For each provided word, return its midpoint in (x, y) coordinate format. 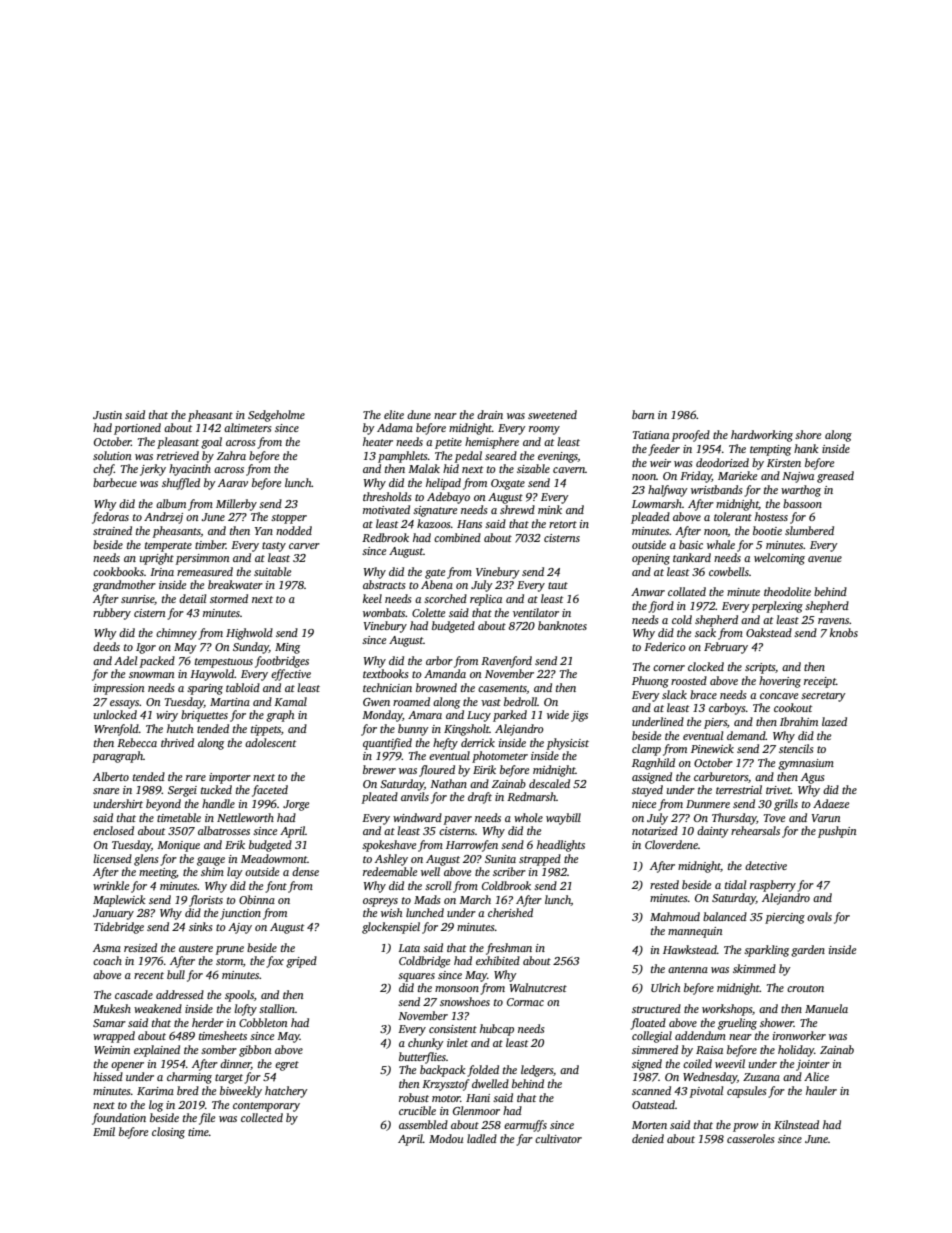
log (156, 1106)
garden (808, 951)
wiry (167, 716)
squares (416, 977)
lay (235, 873)
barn (643, 414)
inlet (457, 1042)
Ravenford (506, 662)
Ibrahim (799, 721)
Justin (107, 415)
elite (394, 414)
